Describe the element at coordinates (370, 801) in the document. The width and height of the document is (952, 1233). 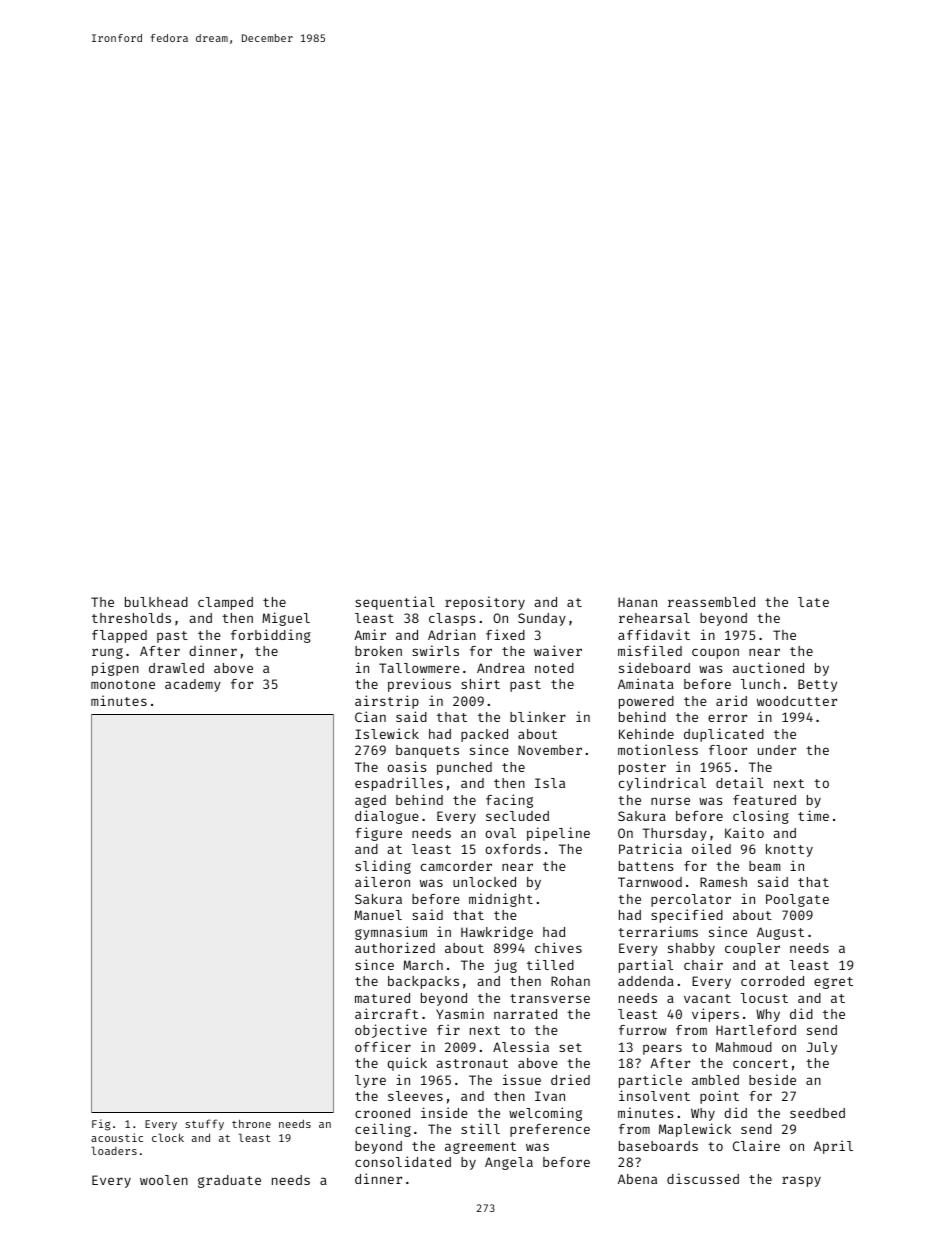
I see `aged` at that location.
